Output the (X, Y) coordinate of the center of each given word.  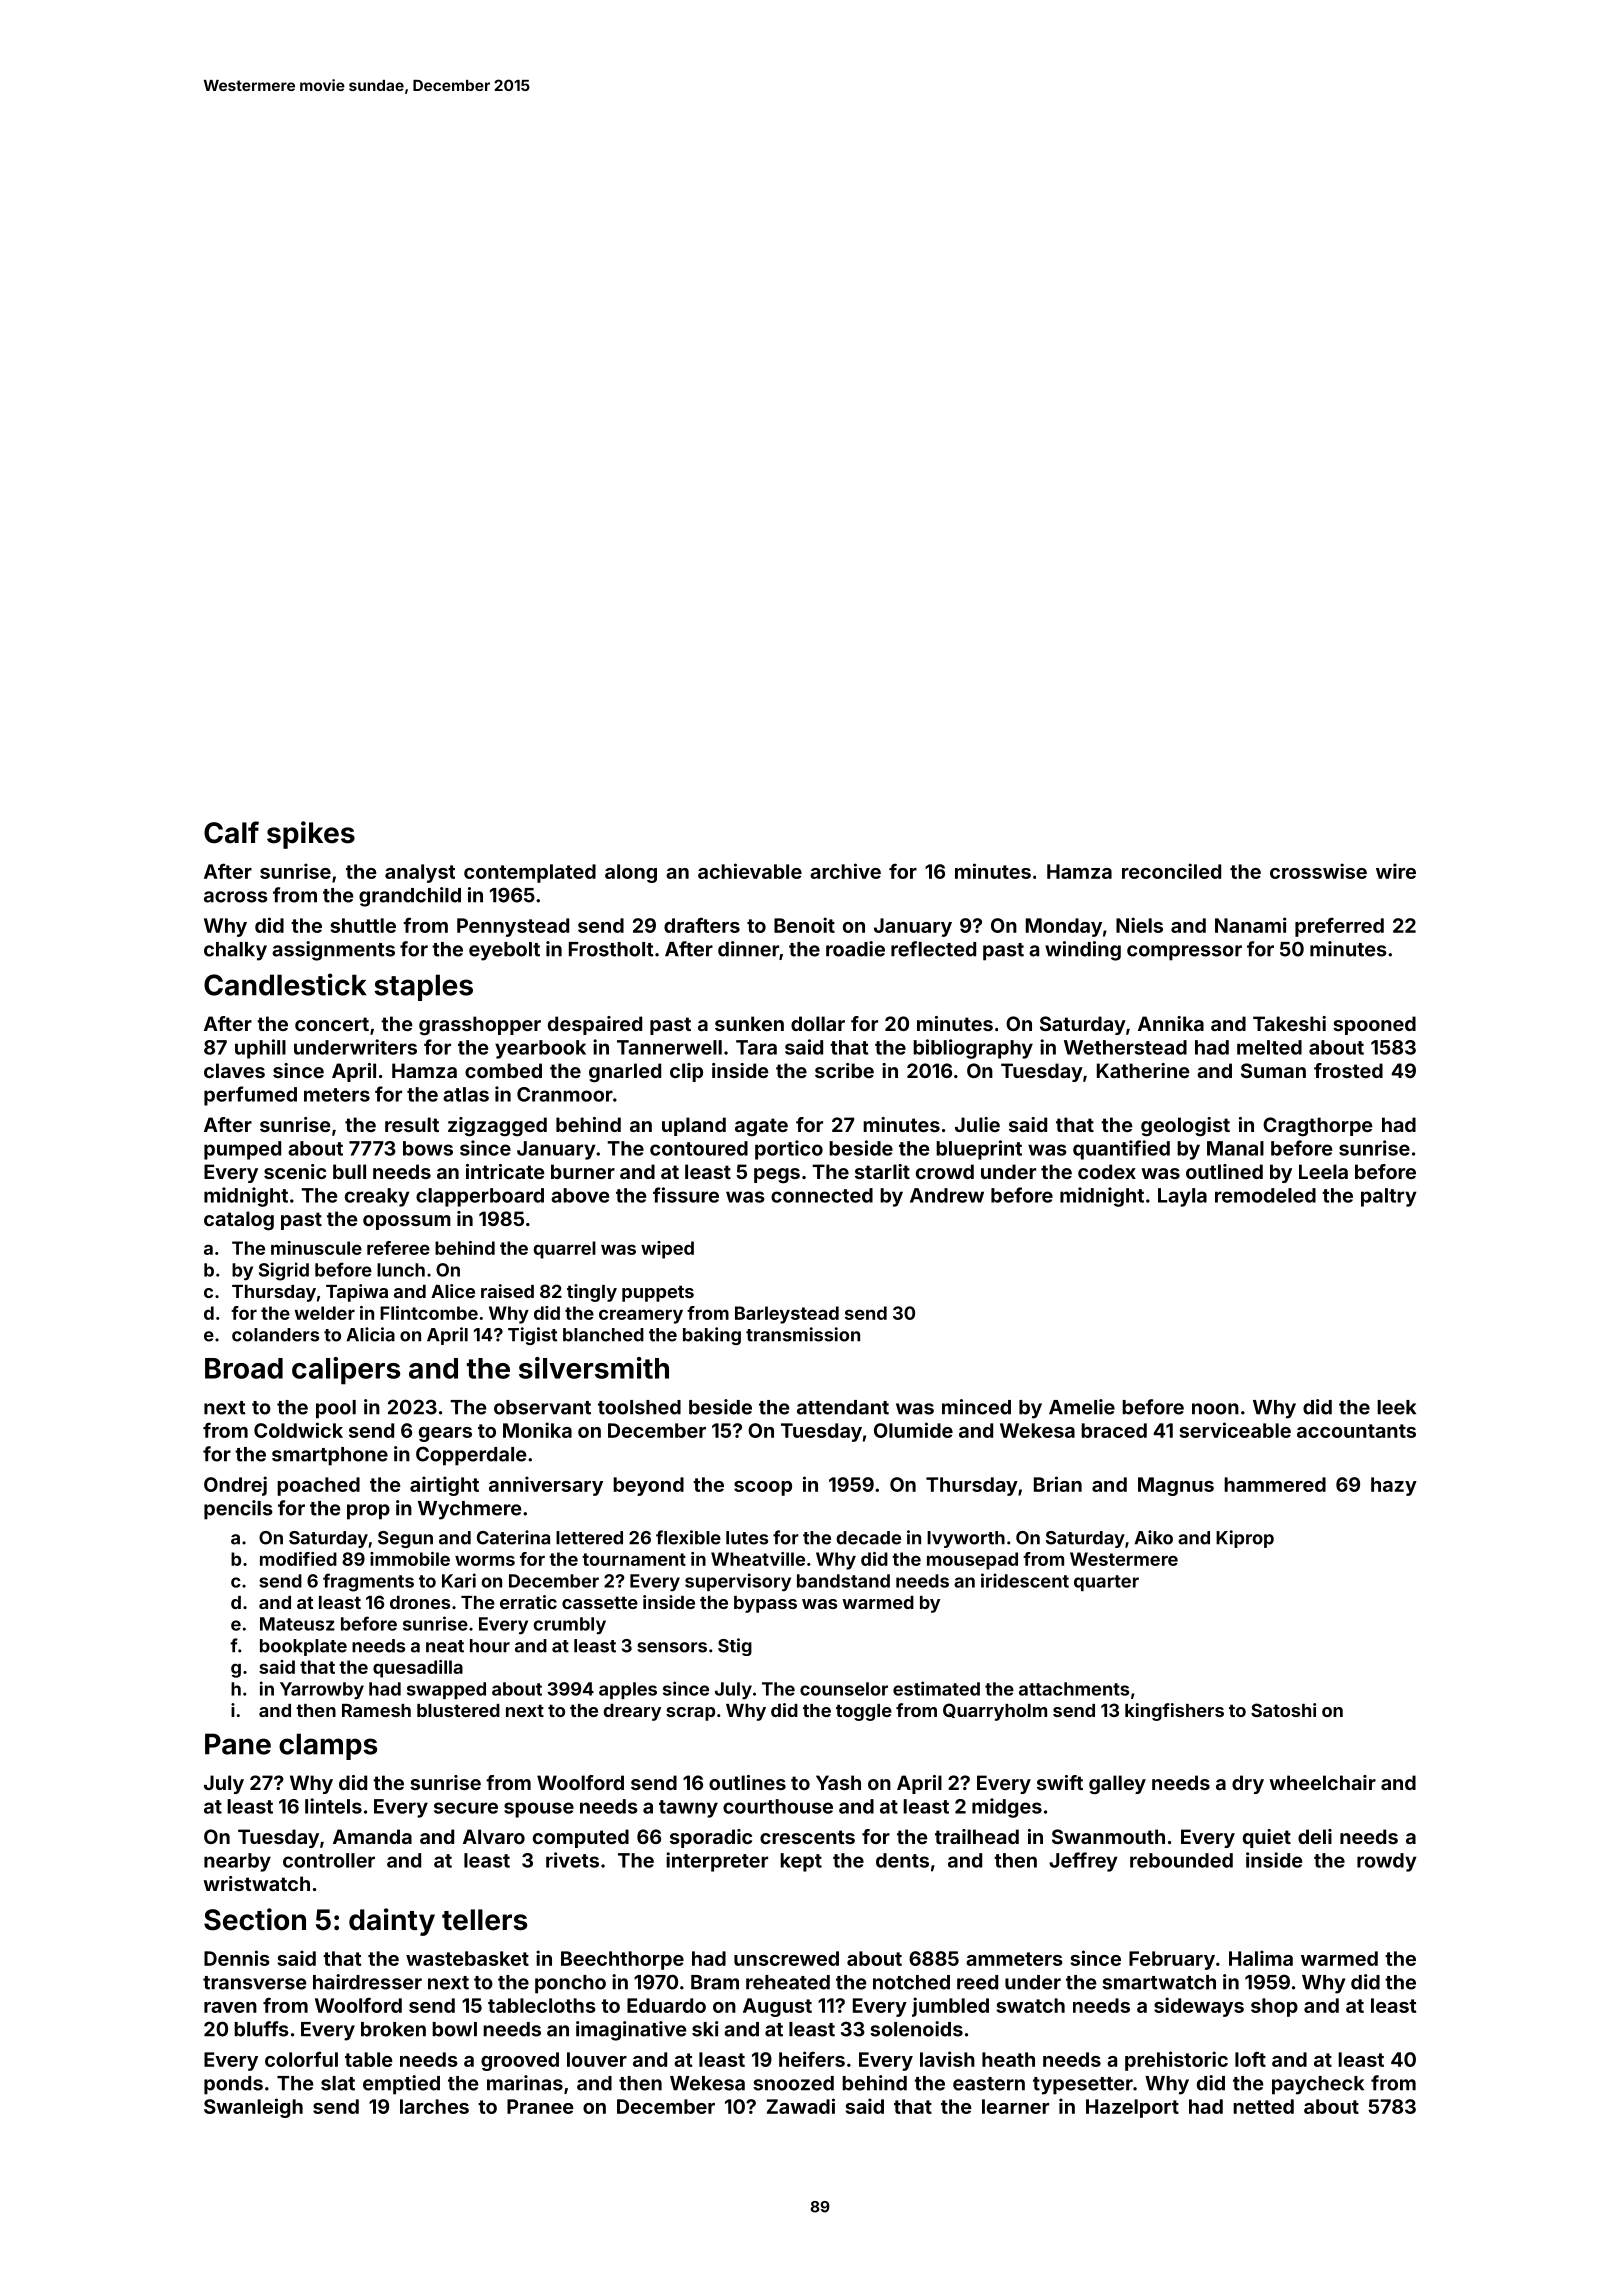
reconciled (1171, 871)
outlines (747, 1782)
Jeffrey (1083, 1862)
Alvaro (494, 1836)
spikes (311, 835)
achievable (750, 871)
